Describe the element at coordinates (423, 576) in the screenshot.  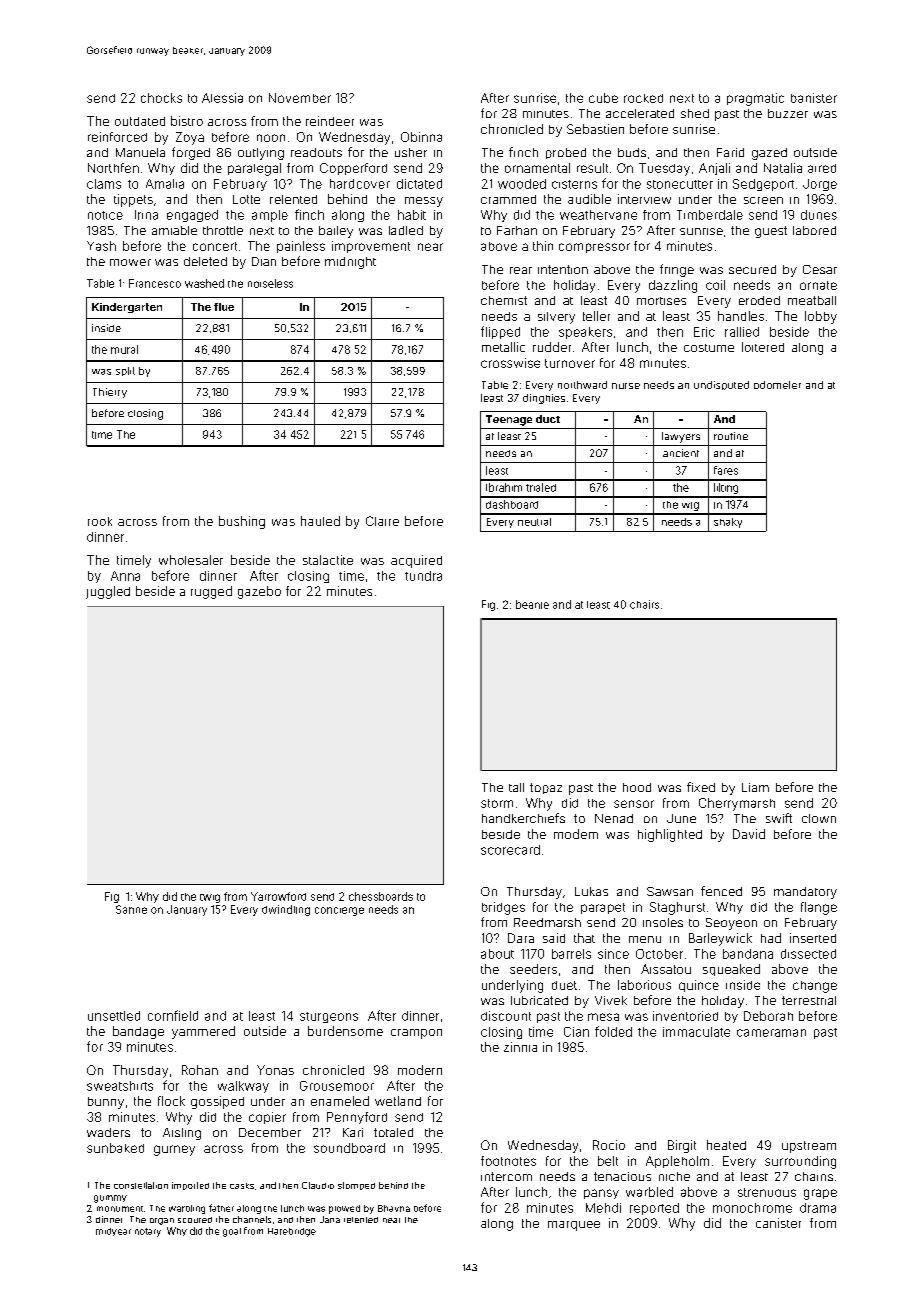
I see `tundra` at that location.
